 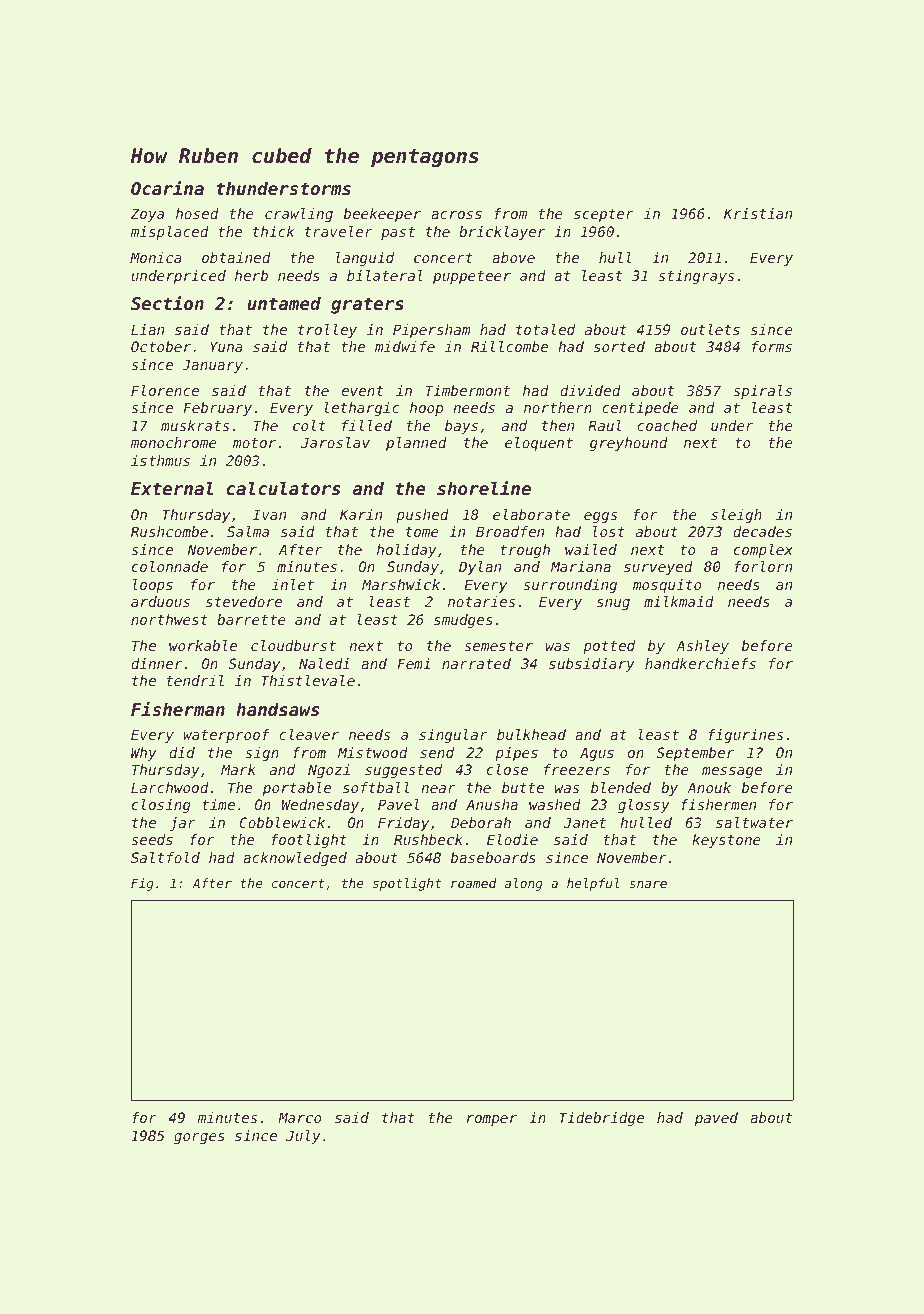 What do you see at coordinates (218, 804) in the image?
I see `time` at bounding box center [218, 804].
